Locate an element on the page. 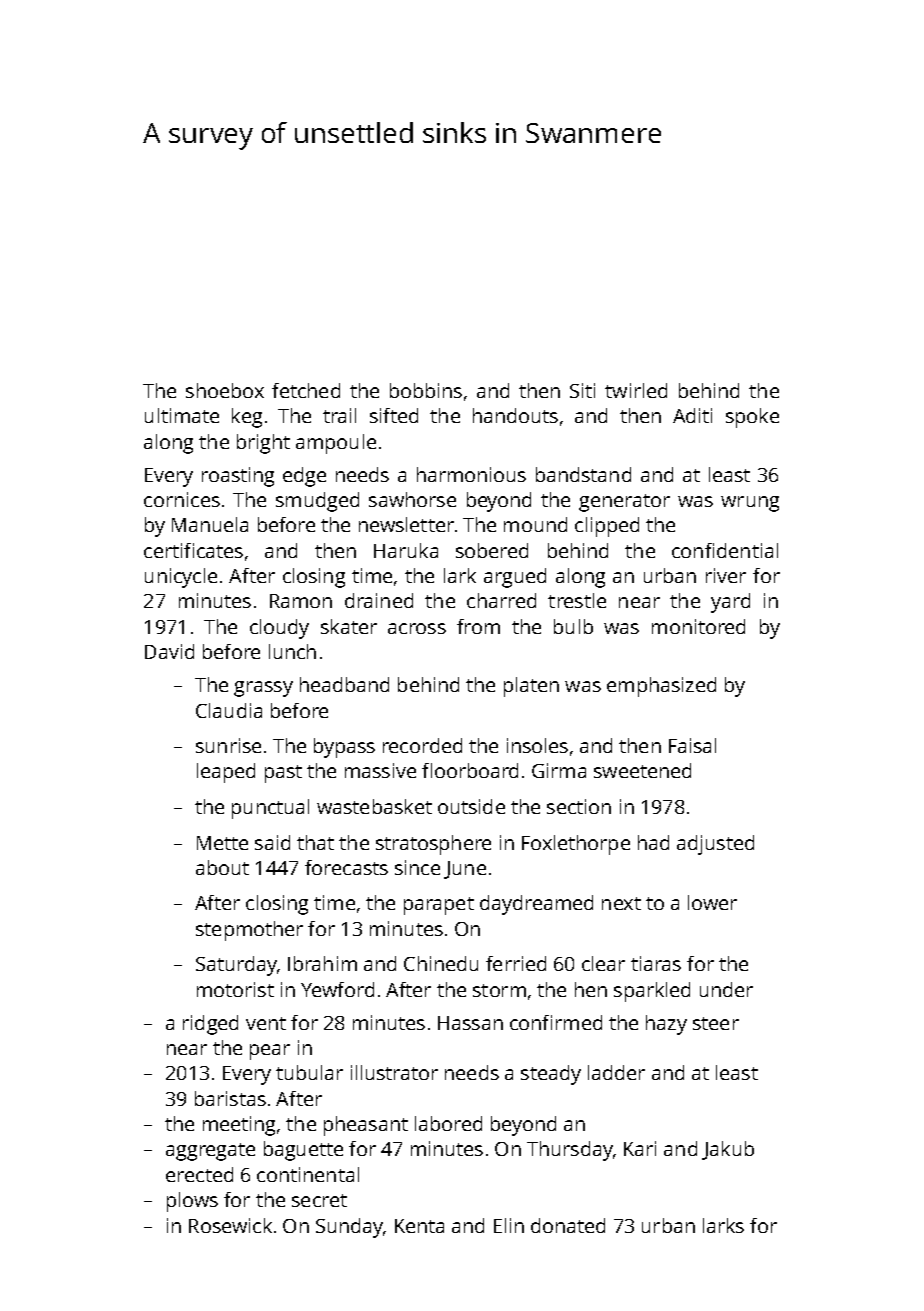 This page has height=1311, width=924. spoke is located at coordinates (752, 418).
